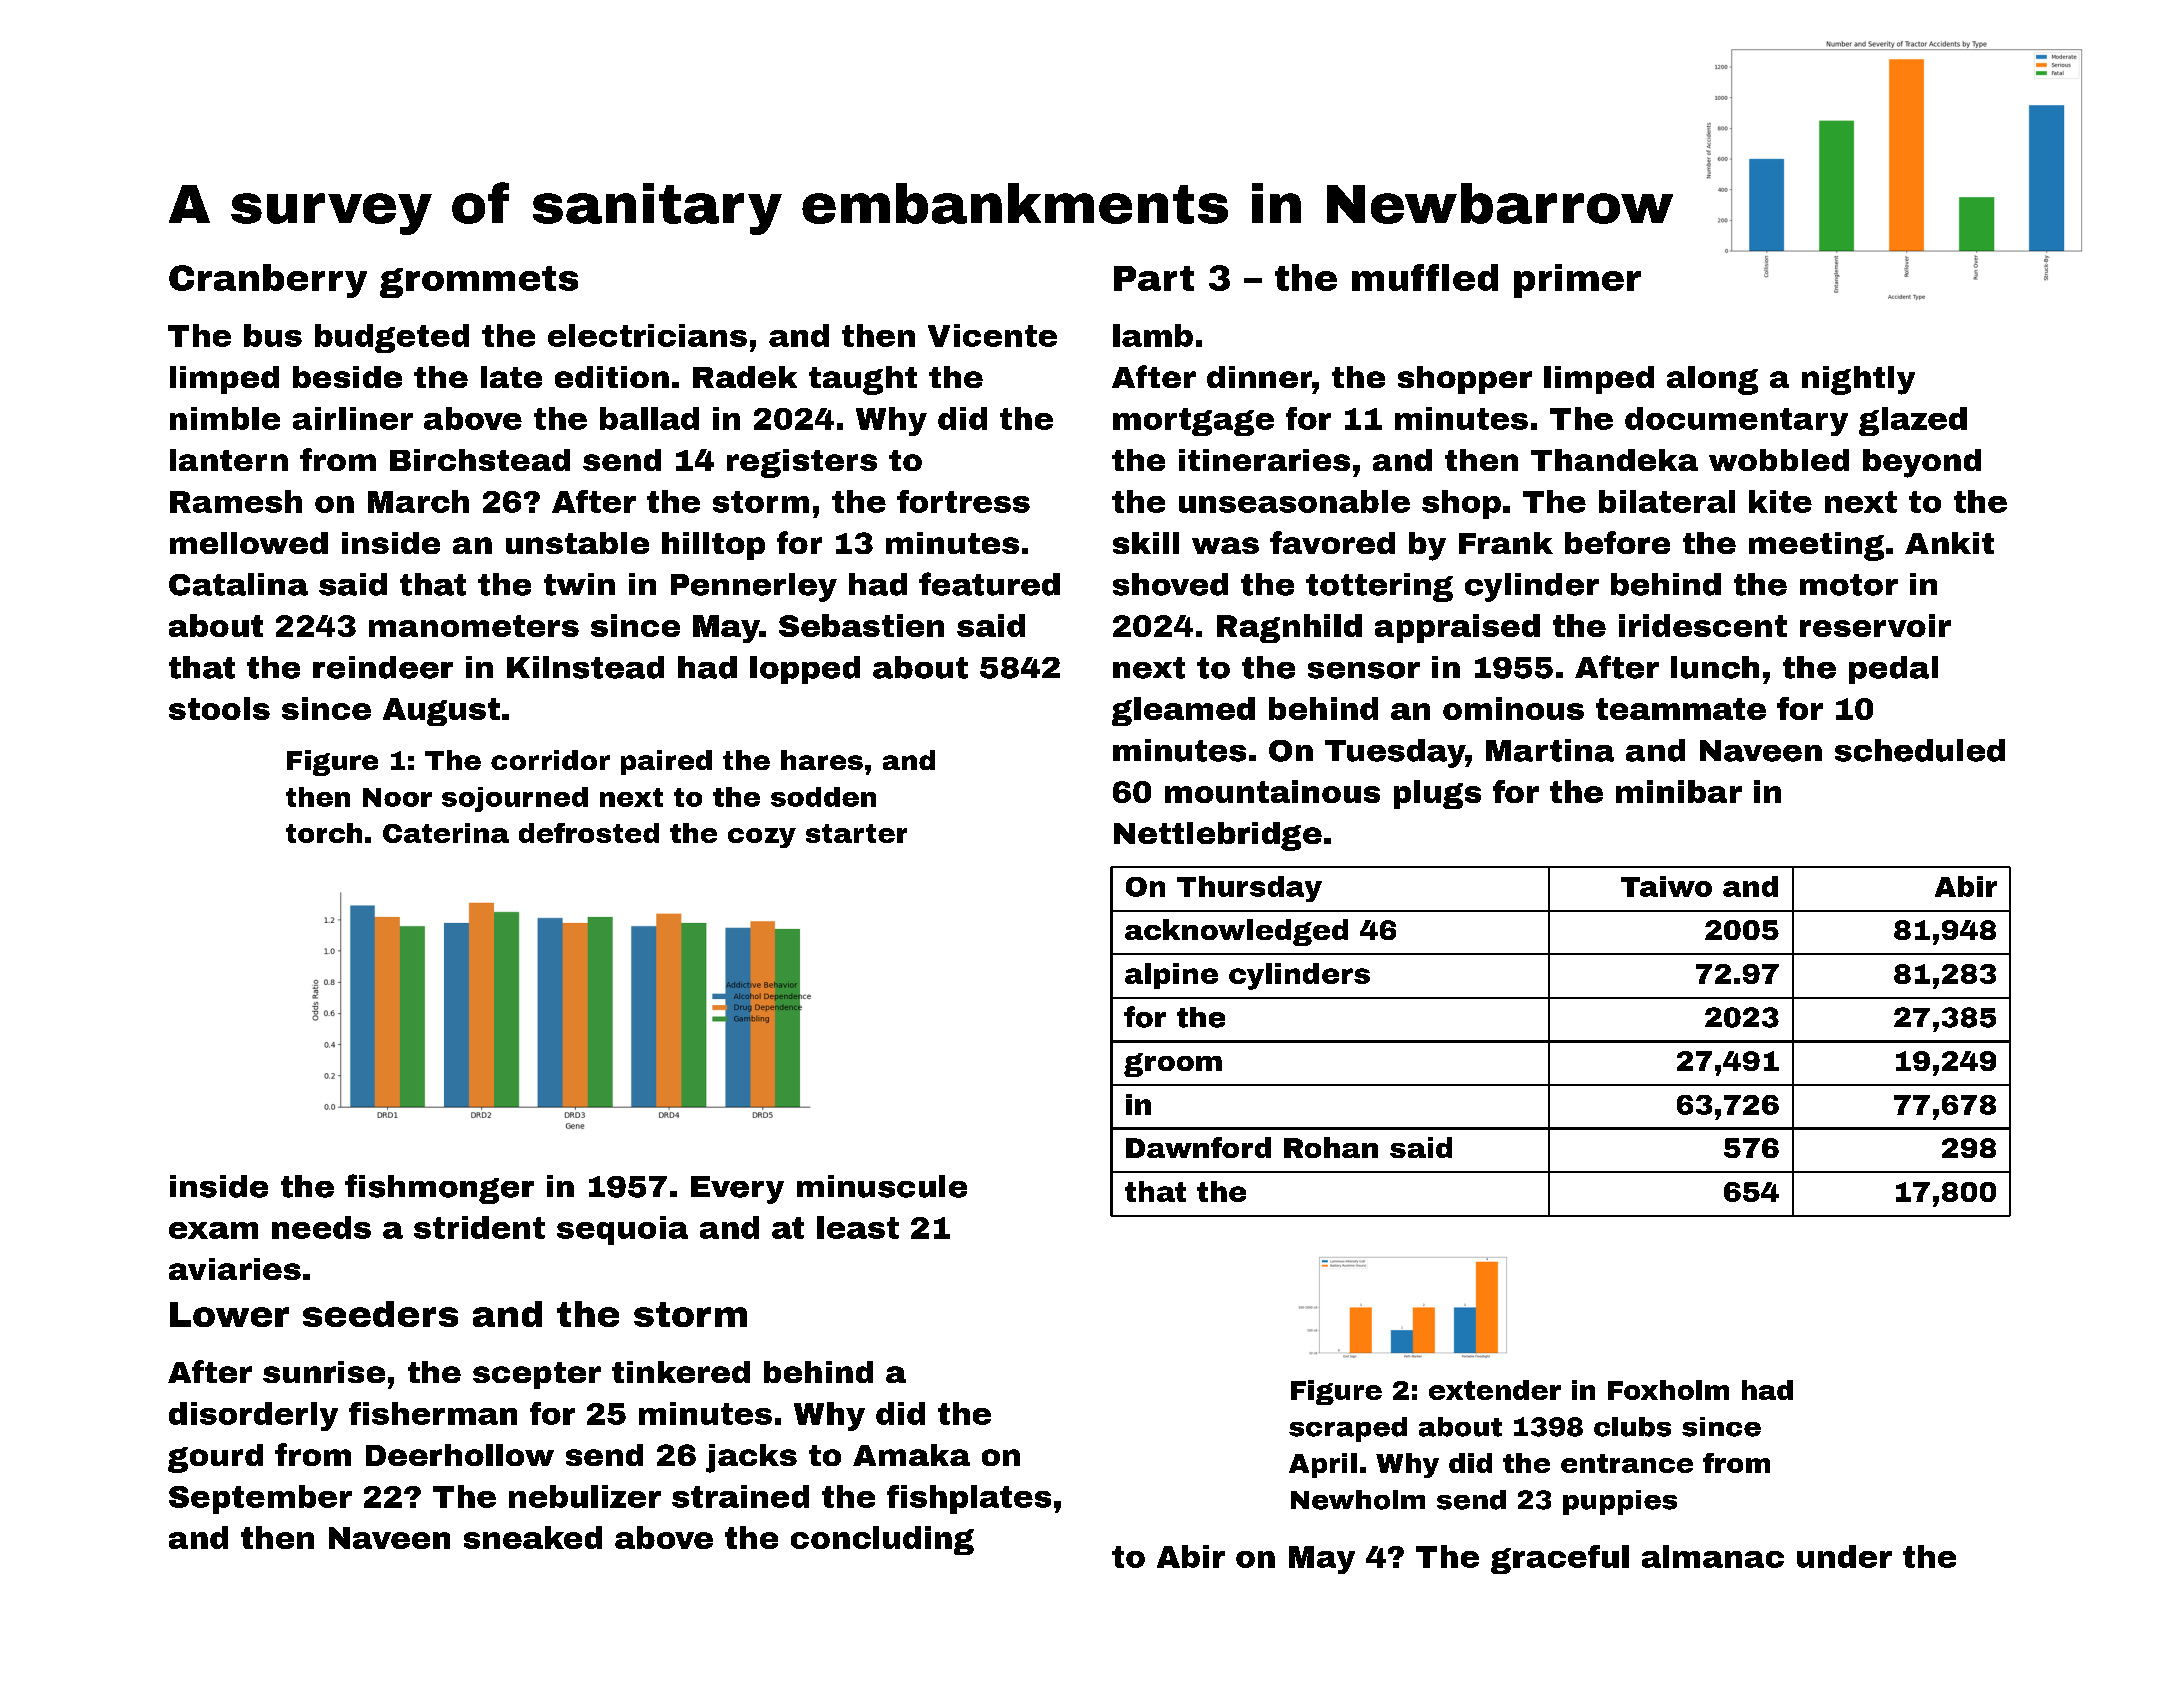  Describe the element at coordinates (1577, 281) in the document. I see `primer` at that location.
